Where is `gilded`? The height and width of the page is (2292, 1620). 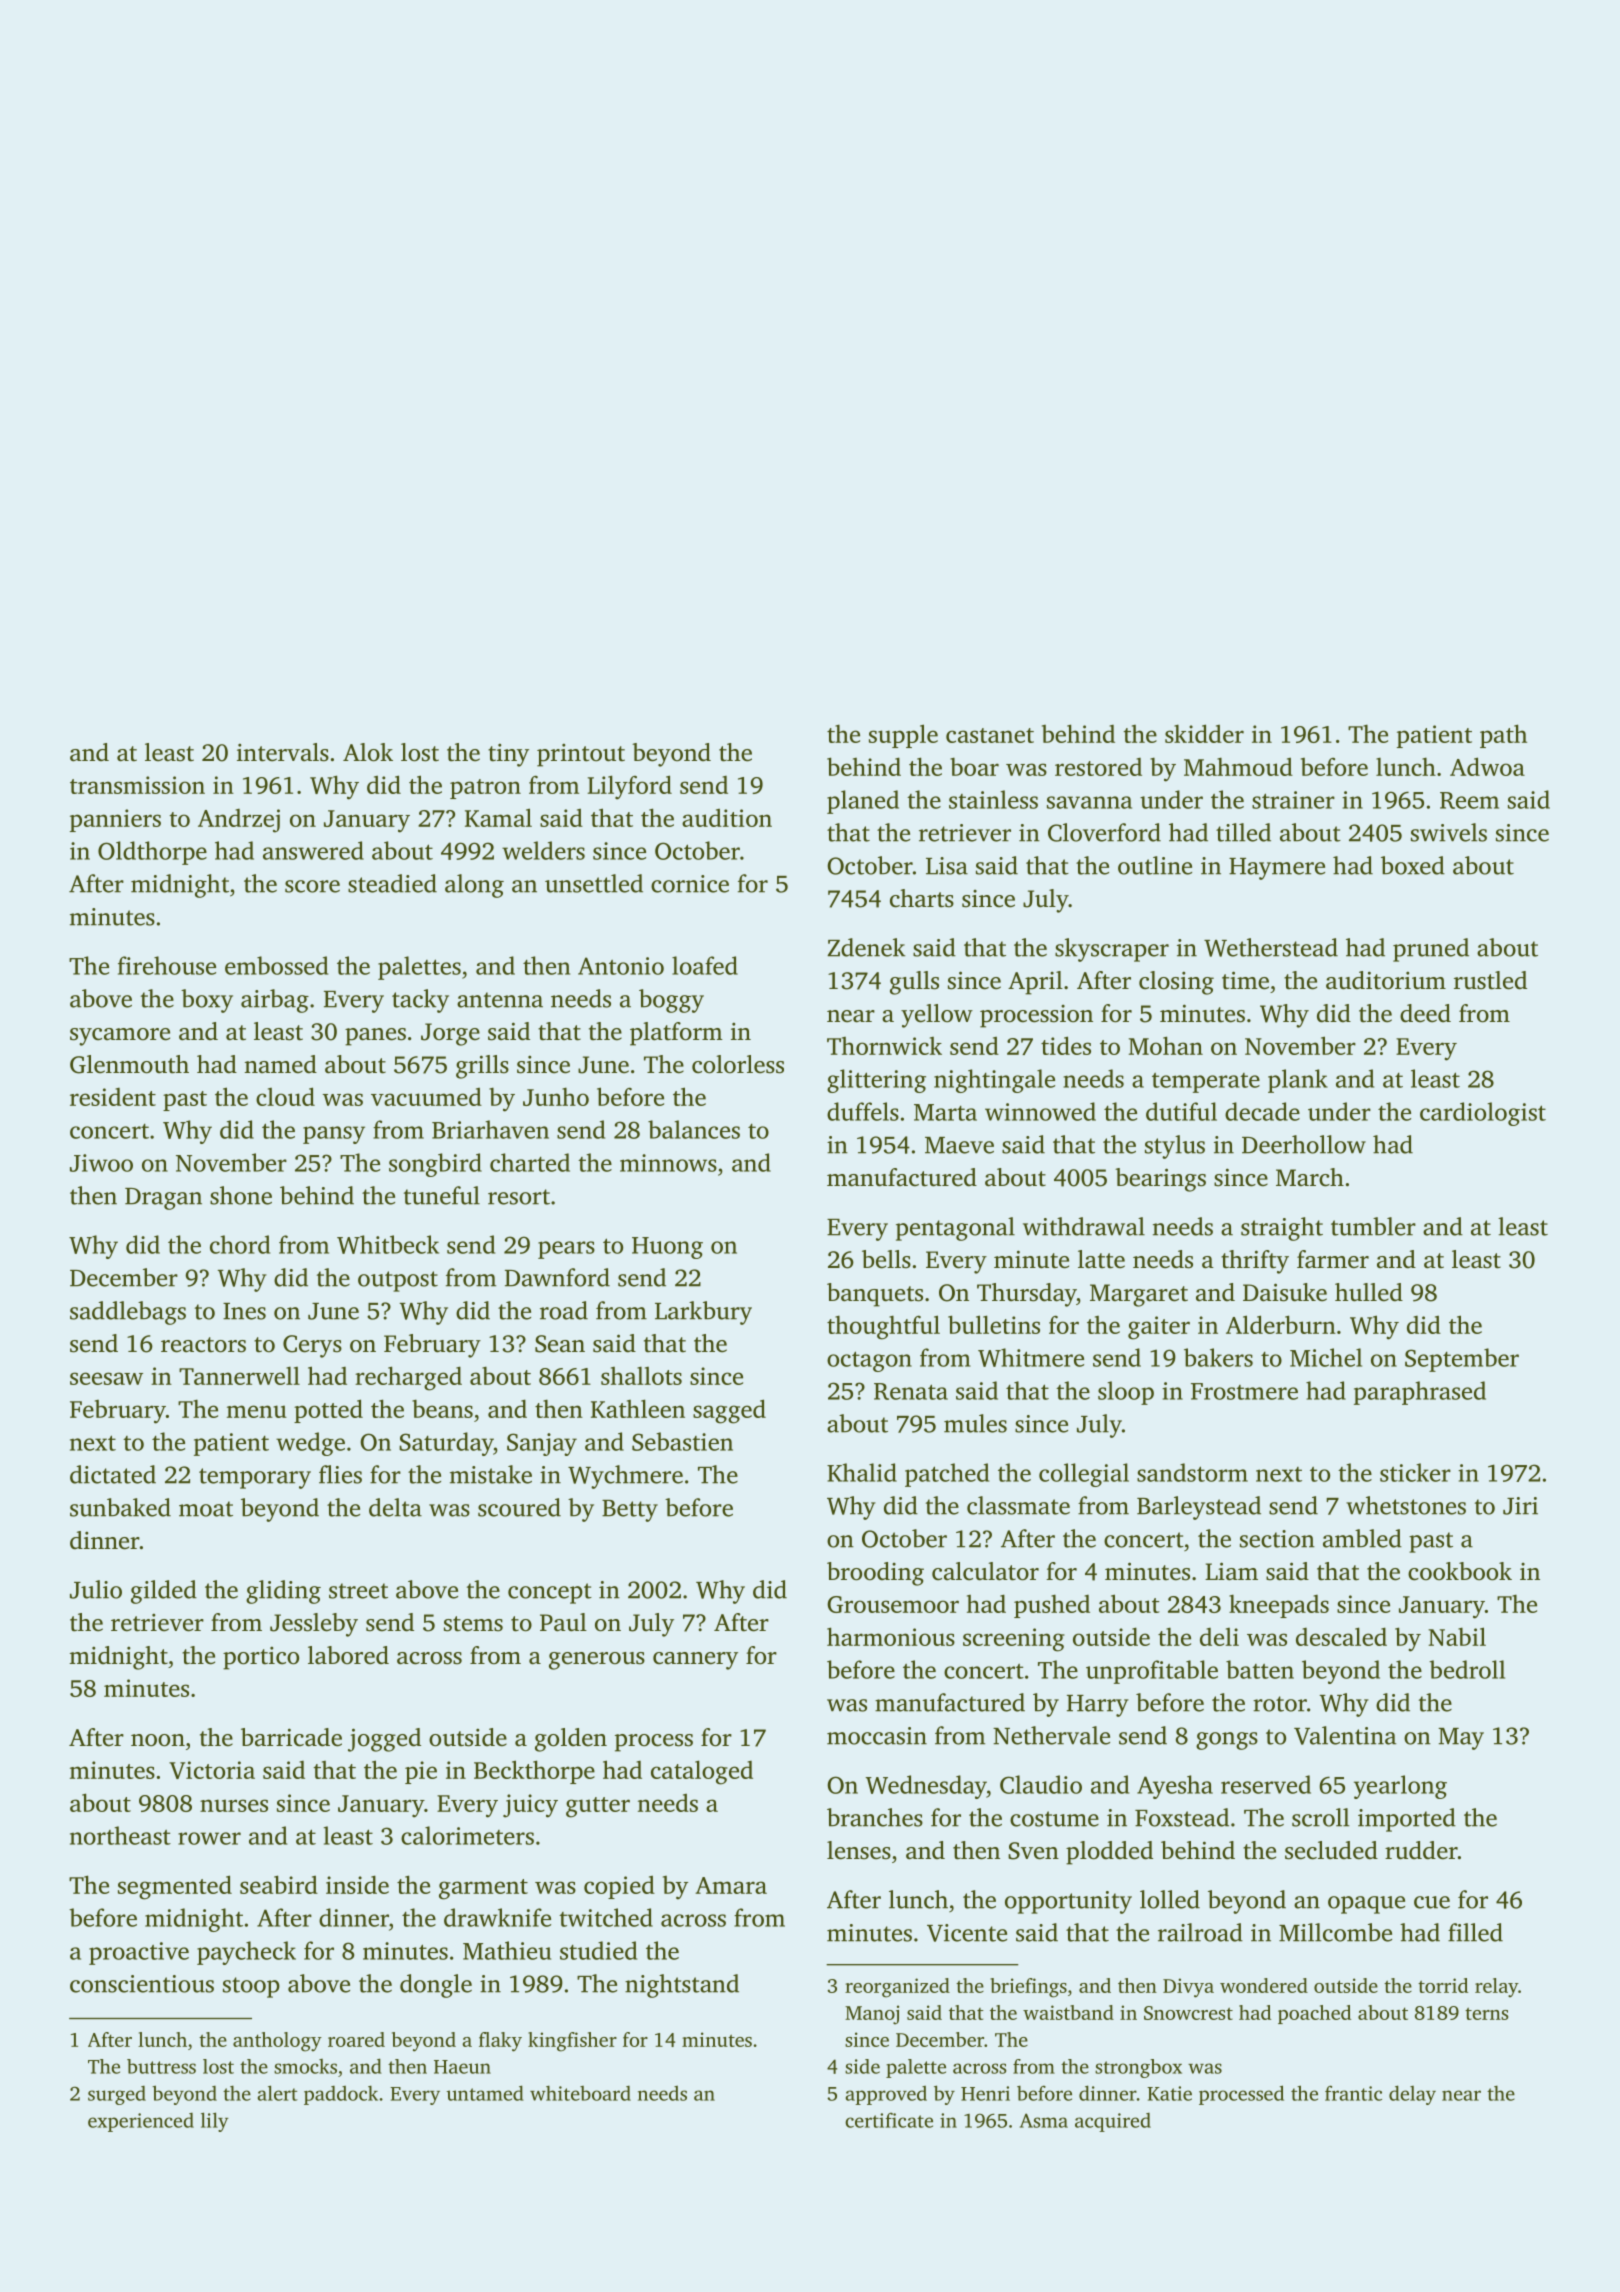
gilded is located at coordinates (164, 1592).
